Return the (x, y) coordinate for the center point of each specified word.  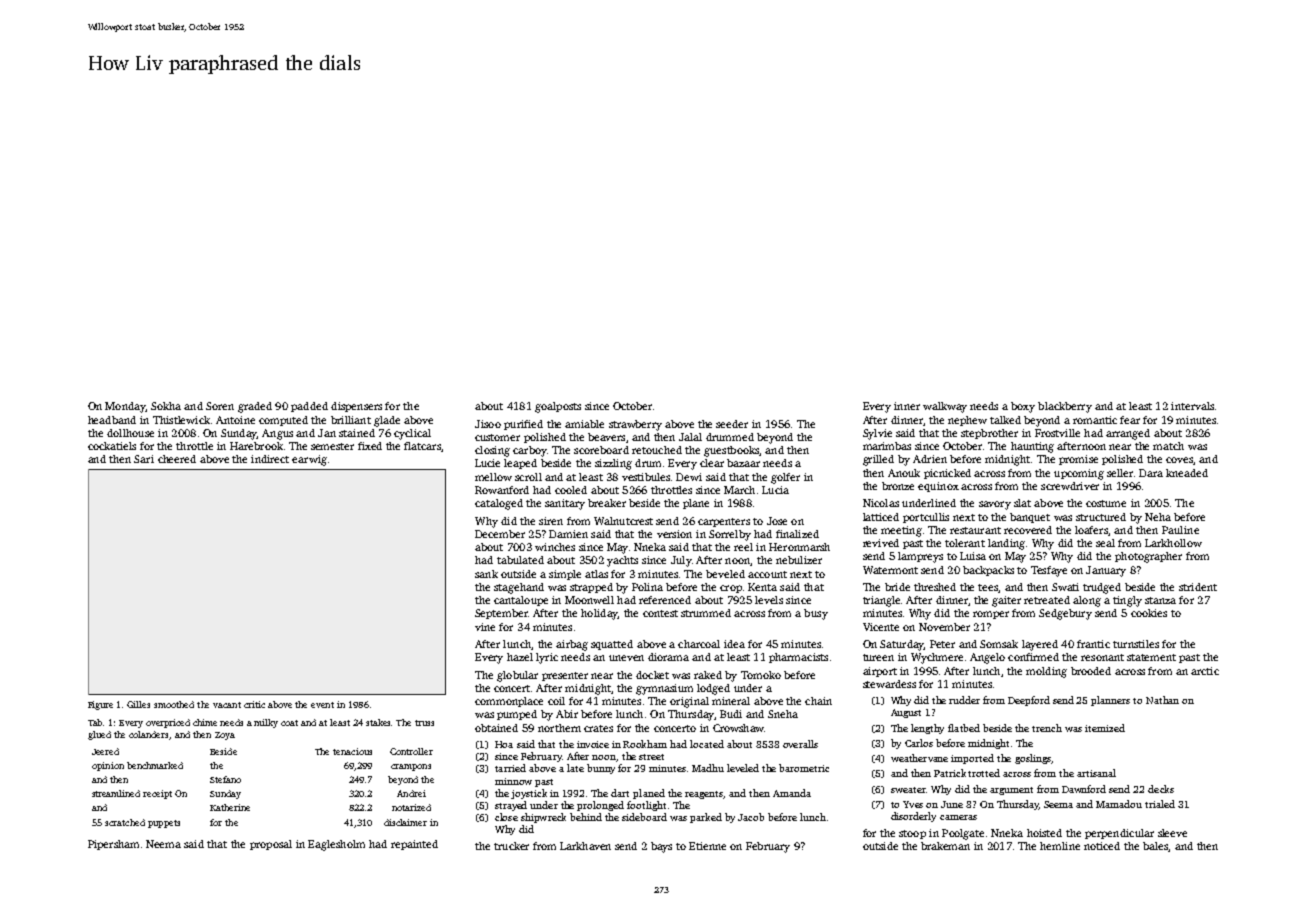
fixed (370, 446)
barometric (804, 768)
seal (1105, 543)
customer (497, 437)
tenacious (352, 751)
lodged (713, 689)
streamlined (116, 793)
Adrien (930, 459)
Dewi (689, 477)
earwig (309, 460)
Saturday (902, 645)
